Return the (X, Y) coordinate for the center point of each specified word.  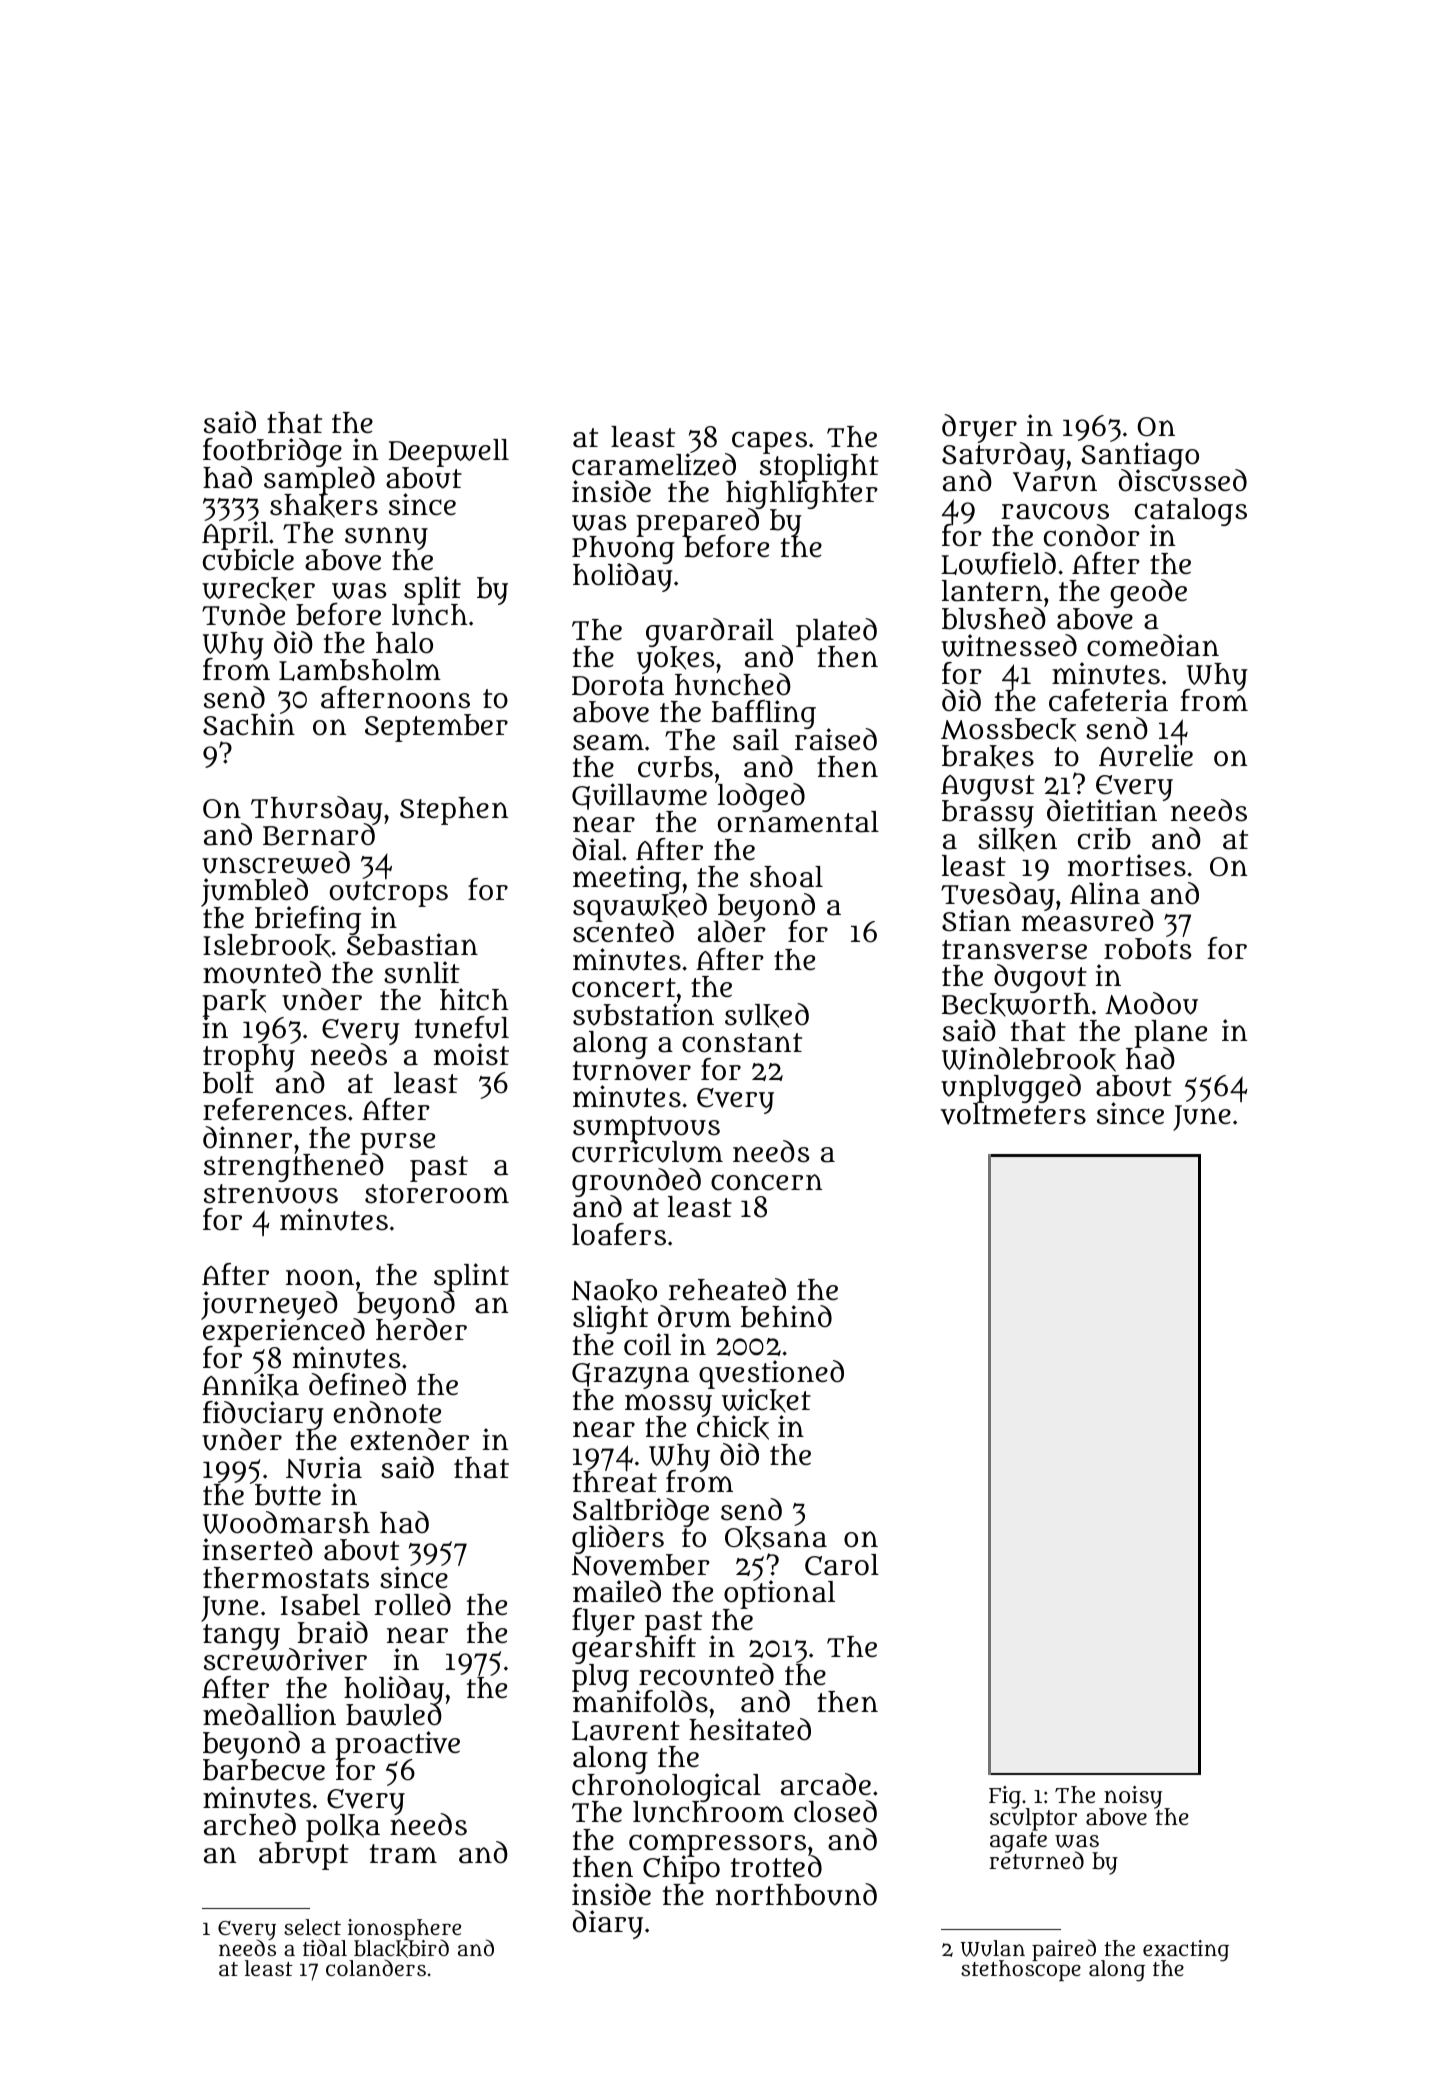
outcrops (389, 894)
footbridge (272, 452)
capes (769, 442)
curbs (675, 767)
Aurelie (1146, 756)
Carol (842, 1565)
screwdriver (285, 1660)
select (312, 1927)
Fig (1005, 1797)
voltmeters (1013, 1114)
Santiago (1140, 456)
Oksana (776, 1538)
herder (421, 1330)
